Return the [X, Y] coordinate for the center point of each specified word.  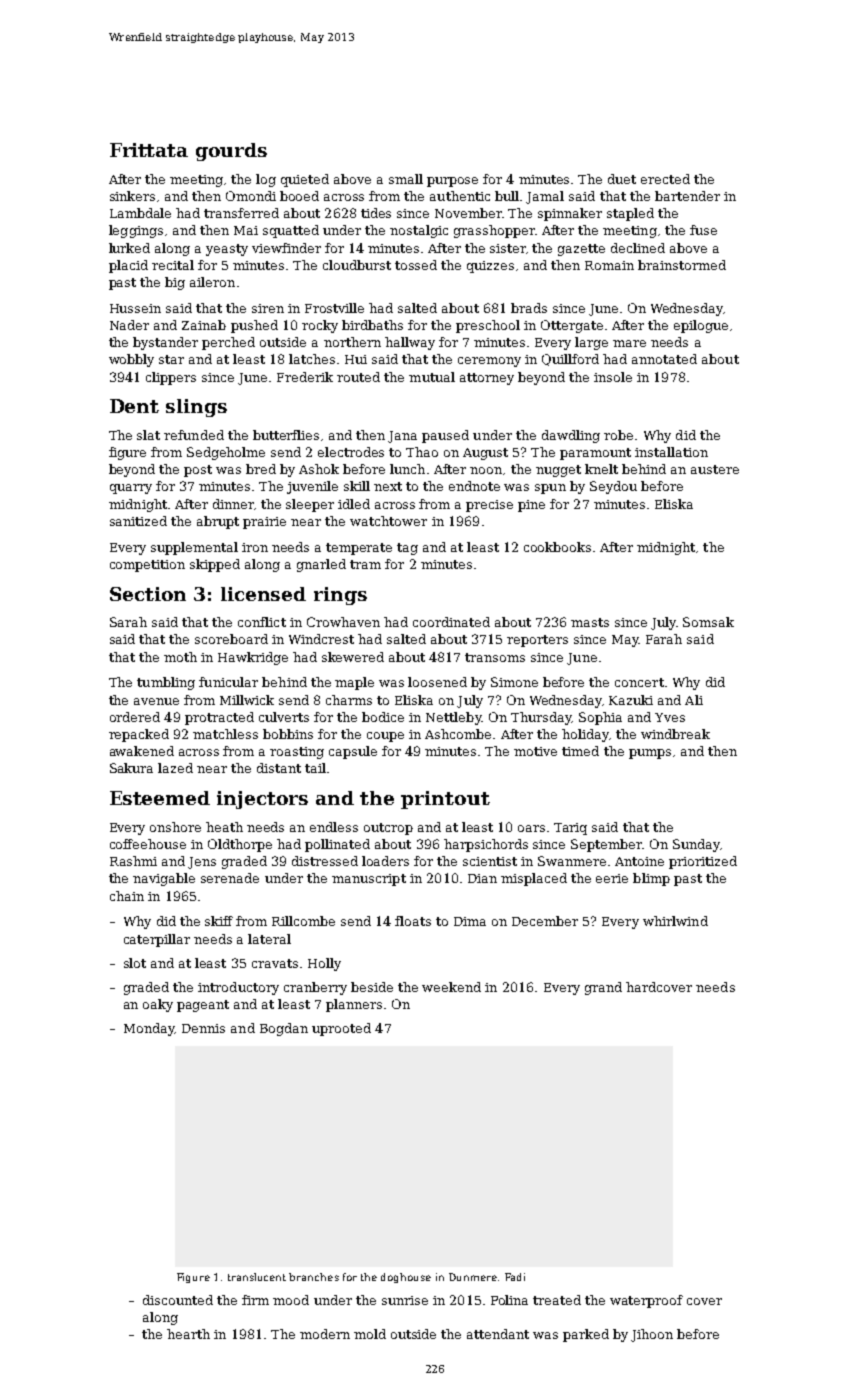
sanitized [138, 521]
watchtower [388, 521]
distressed [325, 861]
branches [314, 1277]
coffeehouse [148, 844]
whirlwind [675, 921]
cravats [275, 963]
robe [618, 435]
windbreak [675, 734]
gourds [231, 152]
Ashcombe [458, 734]
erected [665, 179]
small [406, 179]
